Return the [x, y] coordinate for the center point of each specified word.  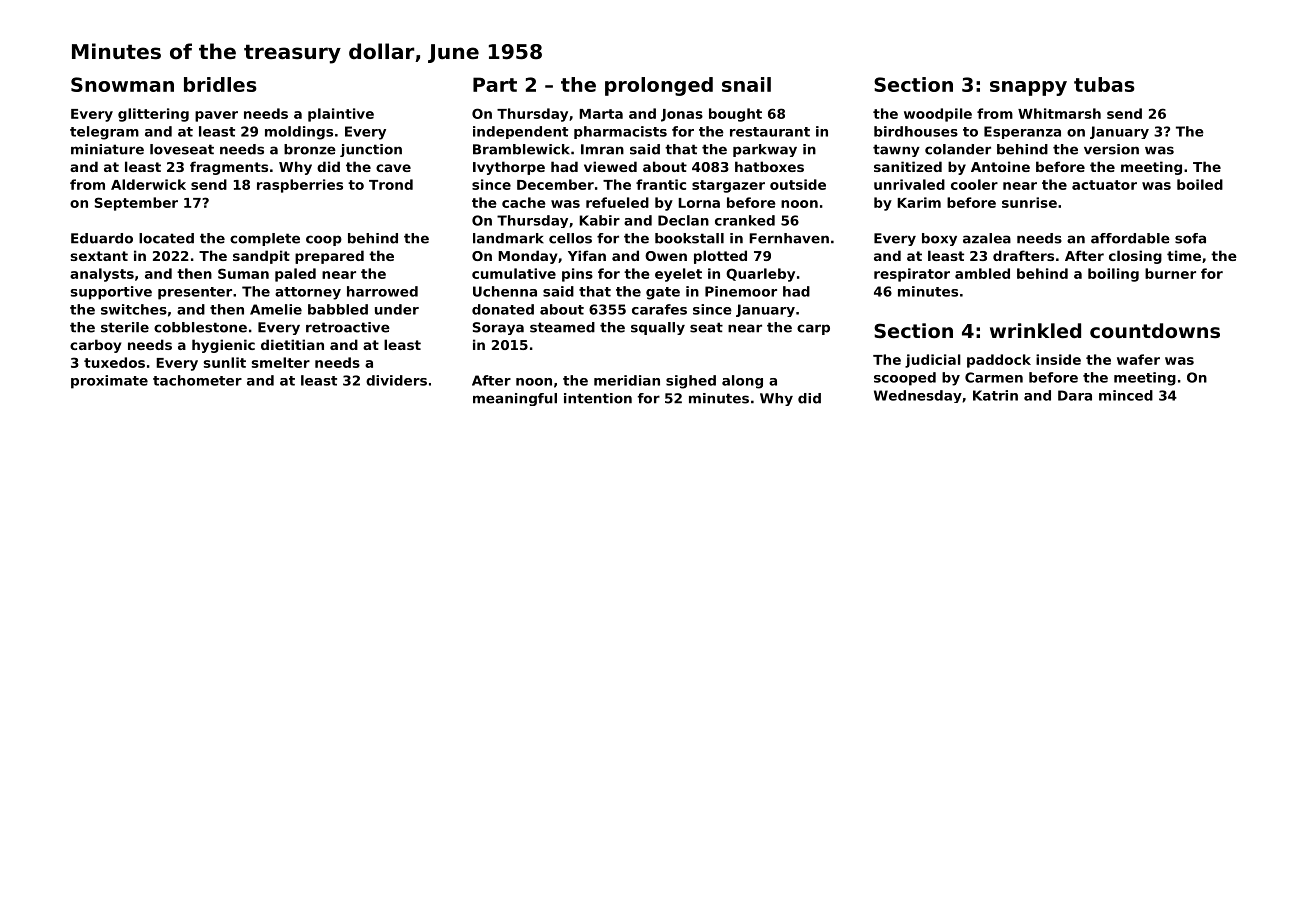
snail [746, 84]
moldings [299, 133]
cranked [745, 220]
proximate [109, 382]
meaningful [515, 399]
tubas [1104, 84]
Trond [391, 184]
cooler [974, 184]
